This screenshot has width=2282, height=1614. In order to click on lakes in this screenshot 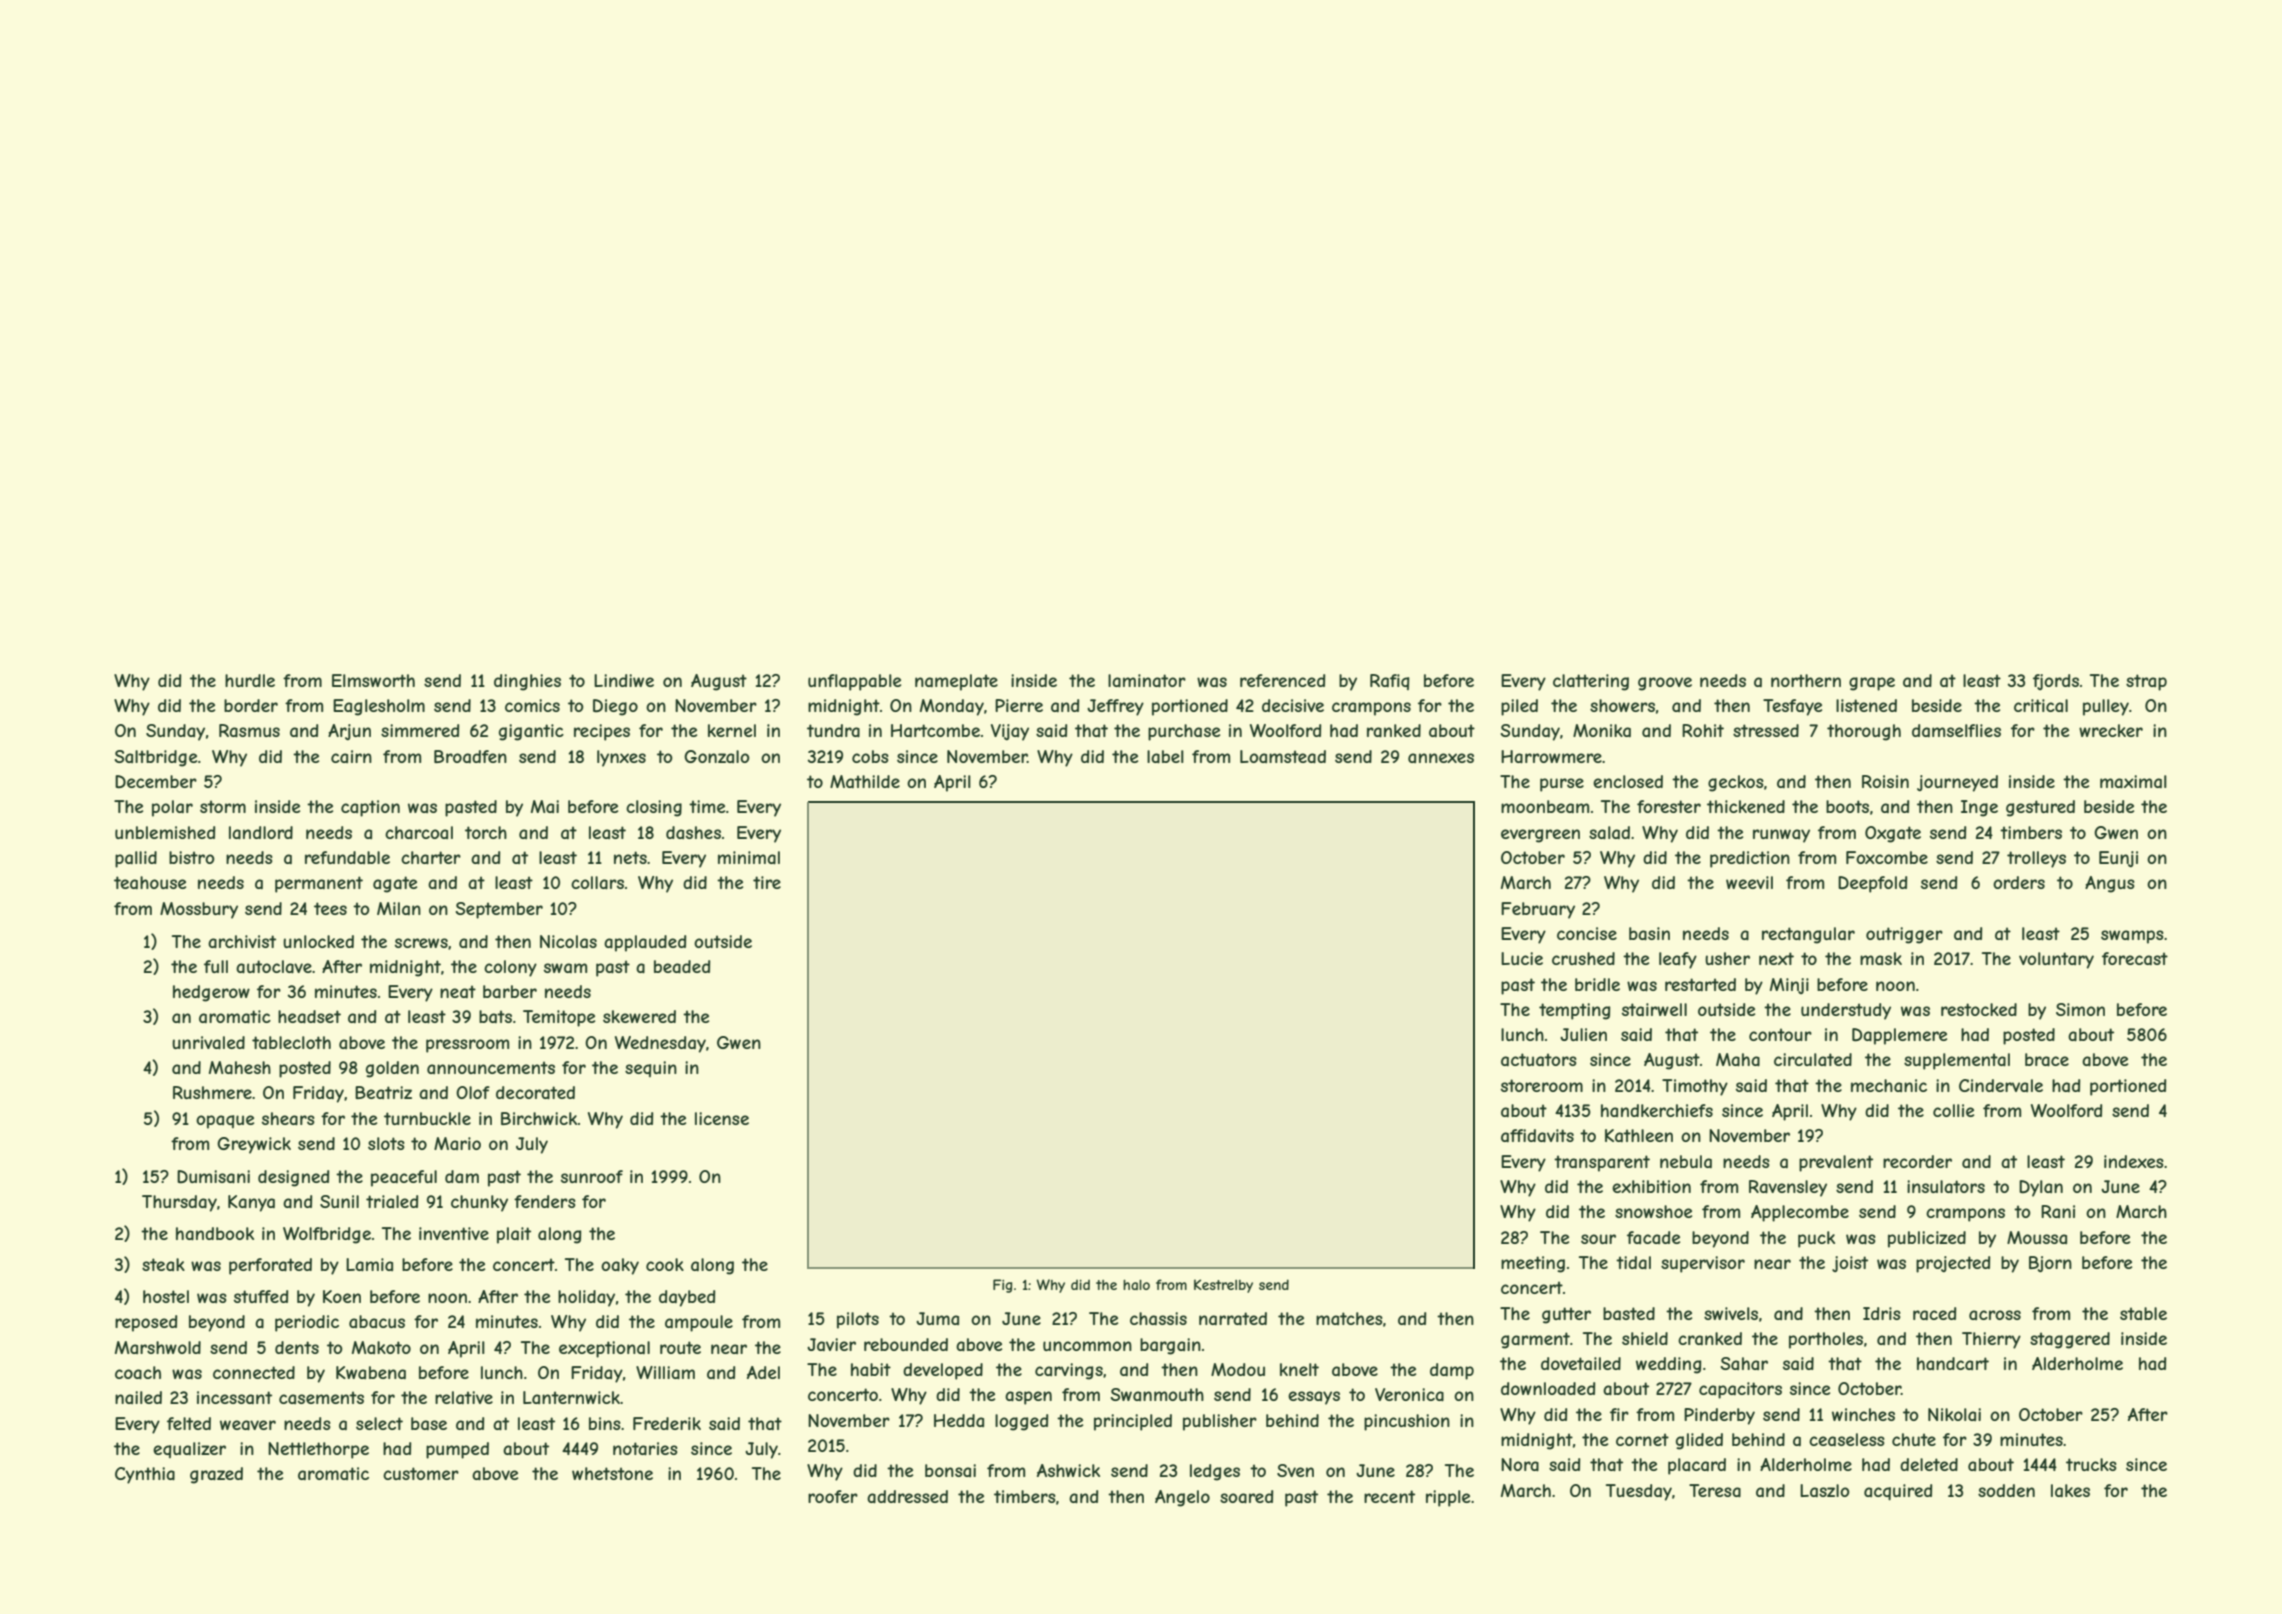, I will do `click(2070, 1490)`.
